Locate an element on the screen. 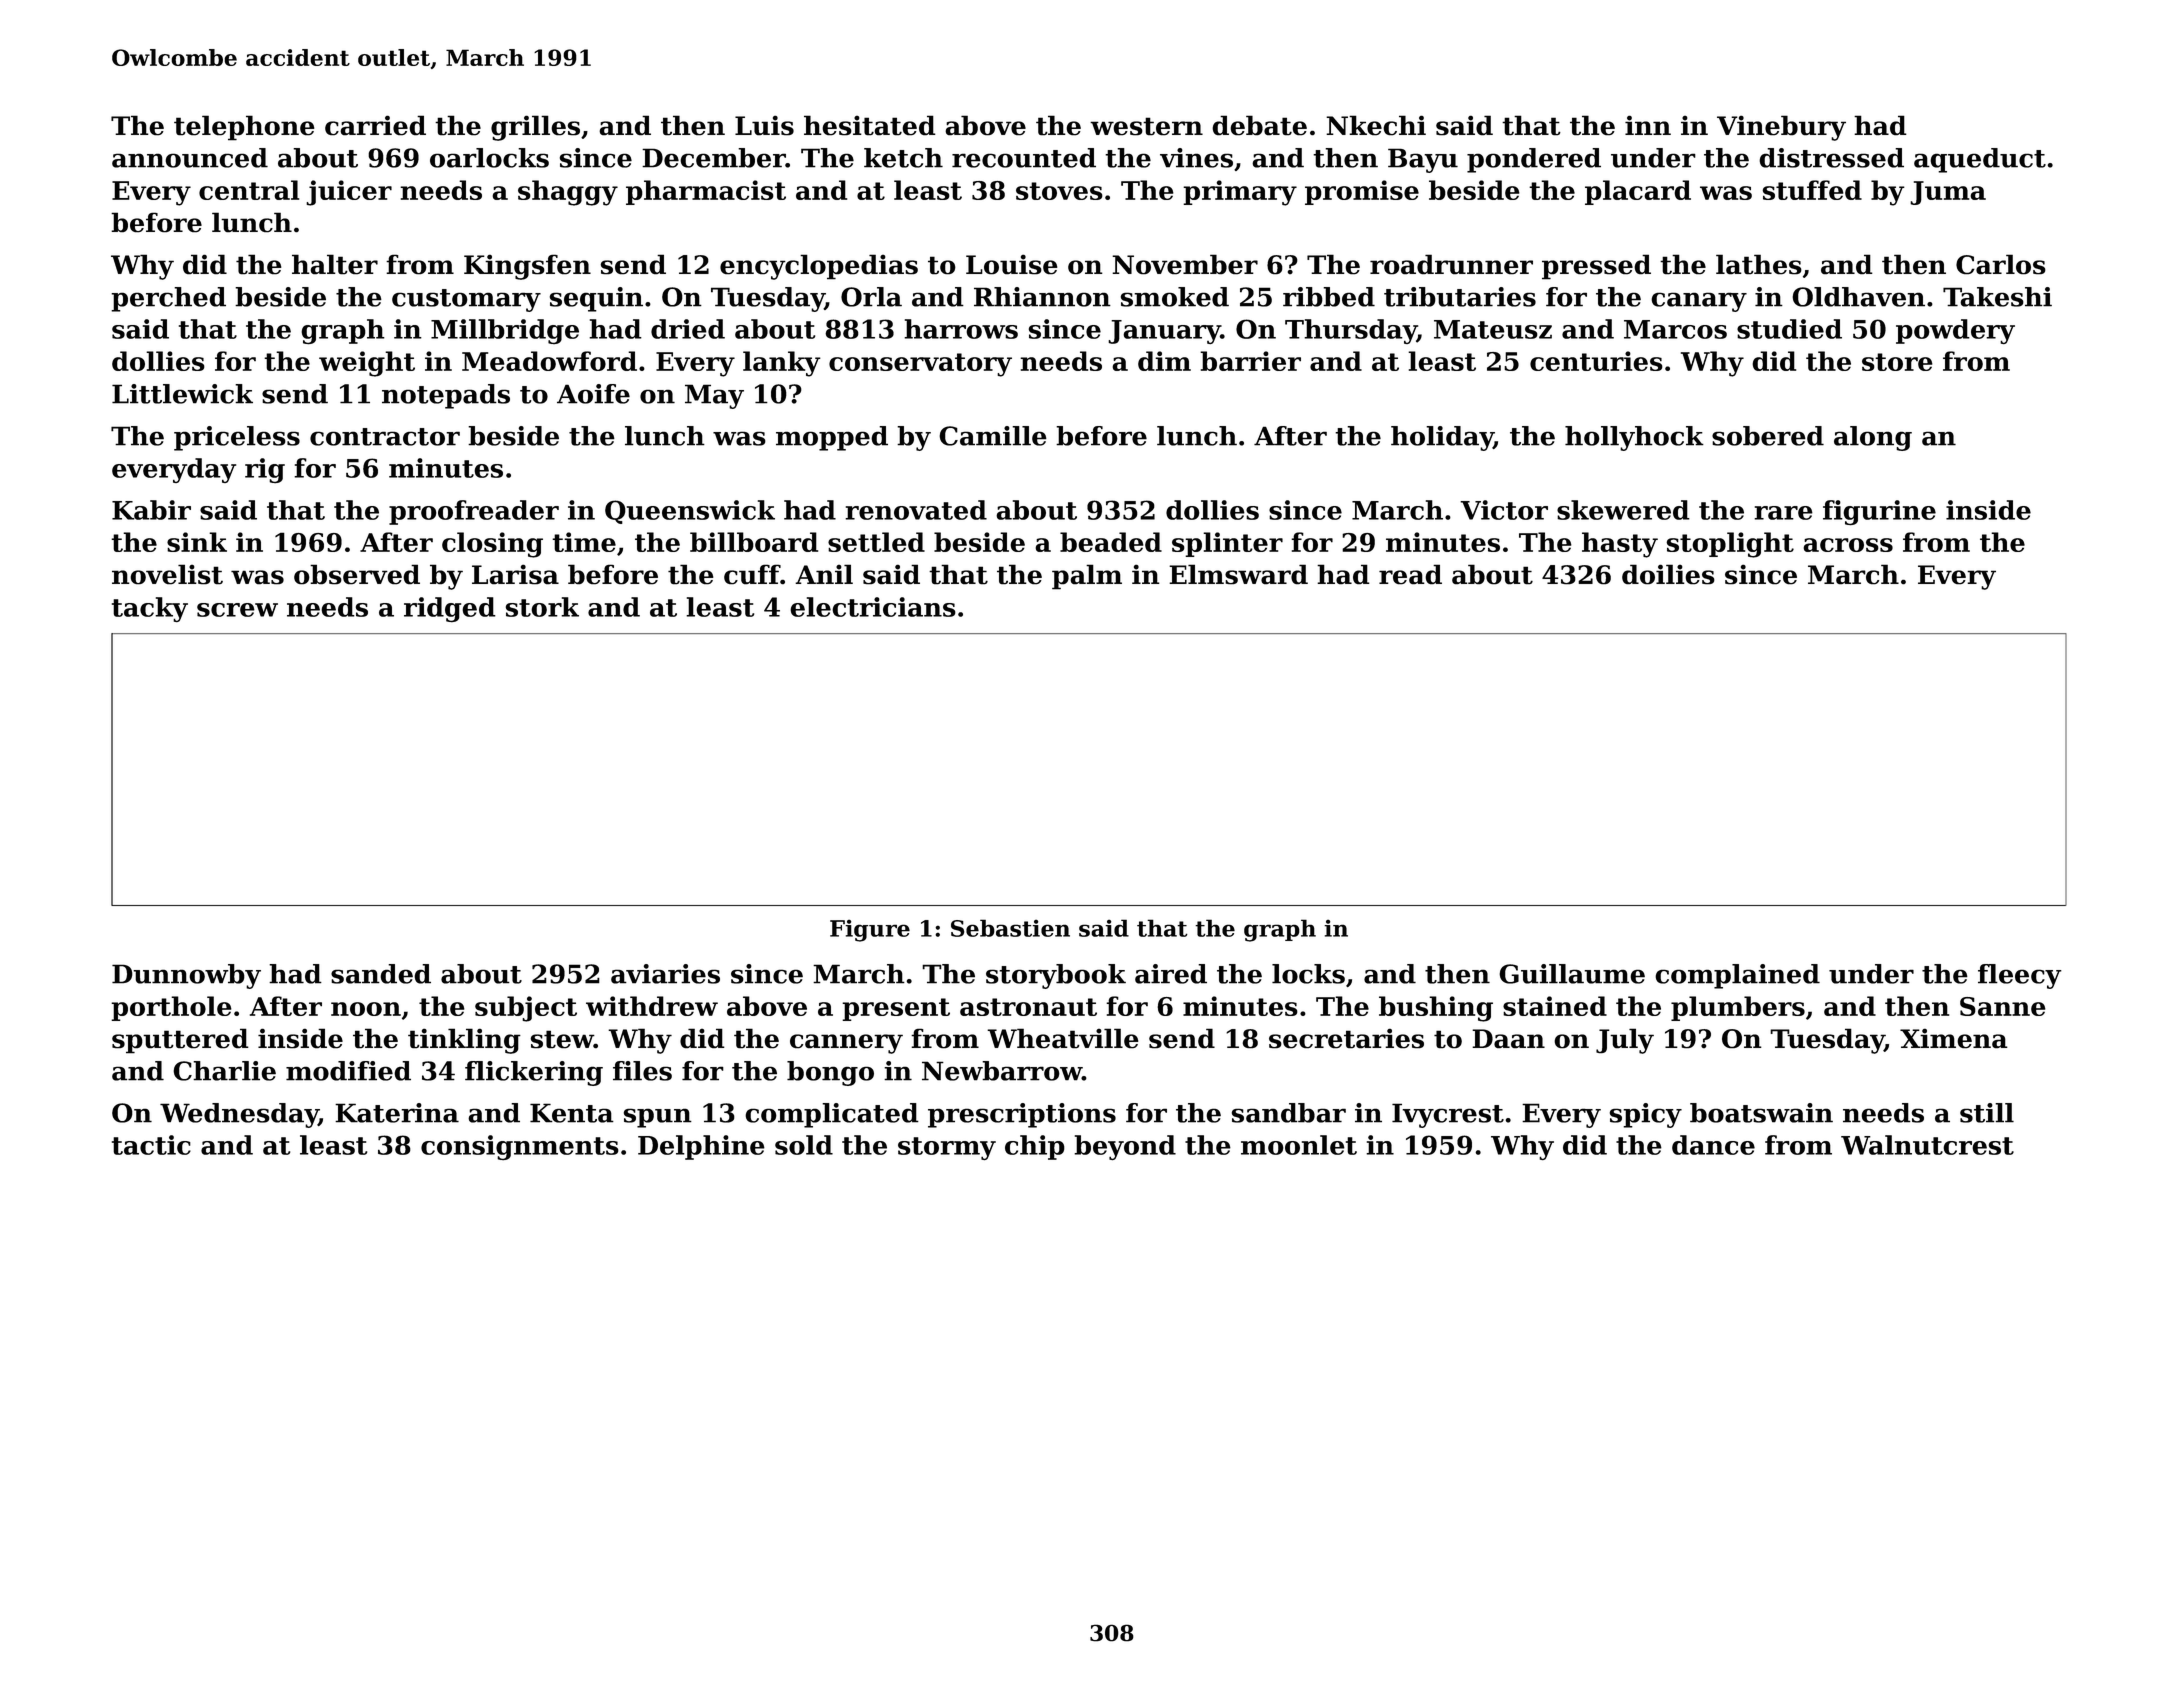 This screenshot has height=1683, width=2178. doilies is located at coordinates (1668, 574).
